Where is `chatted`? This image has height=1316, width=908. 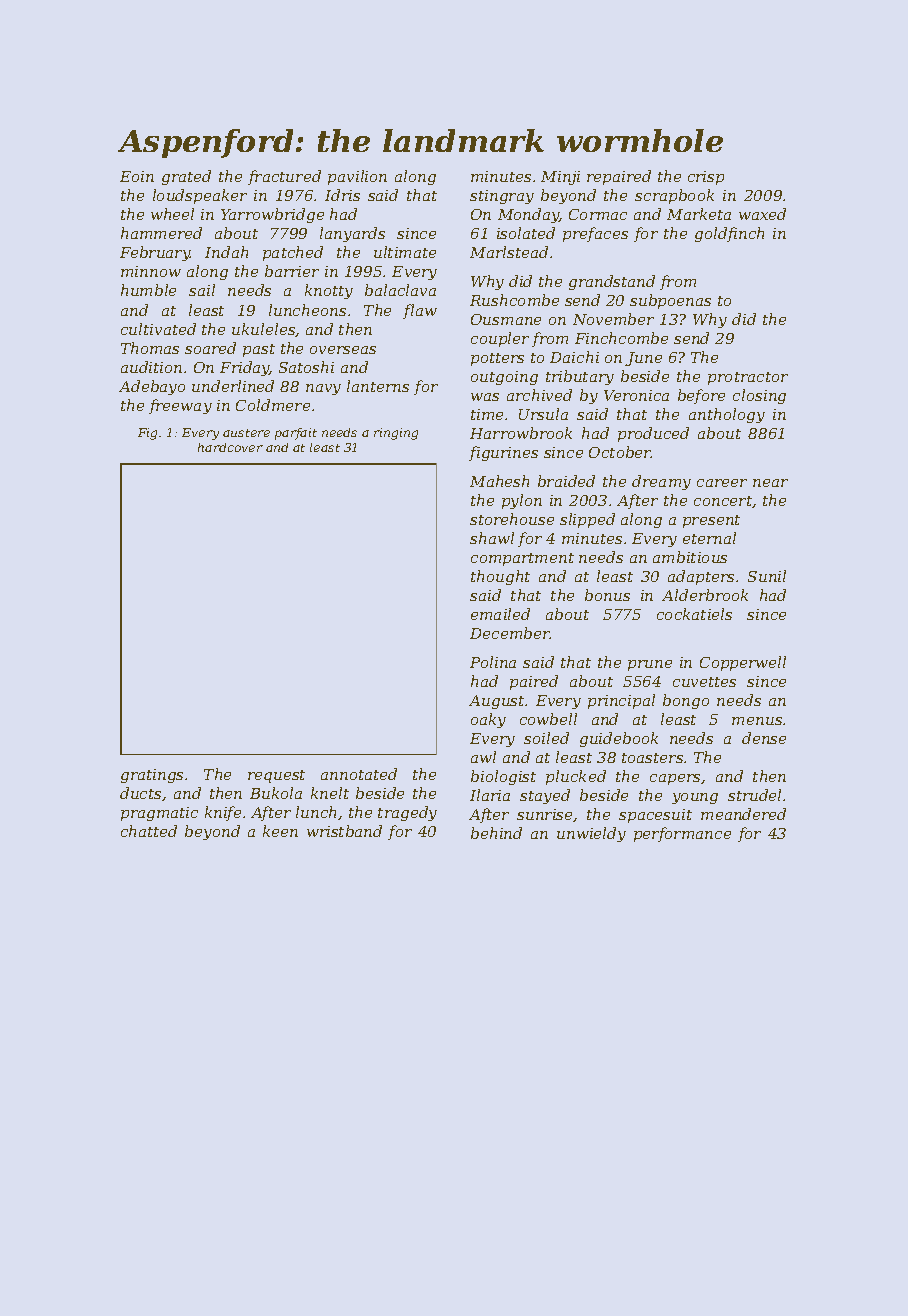
chatted is located at coordinates (149, 831).
